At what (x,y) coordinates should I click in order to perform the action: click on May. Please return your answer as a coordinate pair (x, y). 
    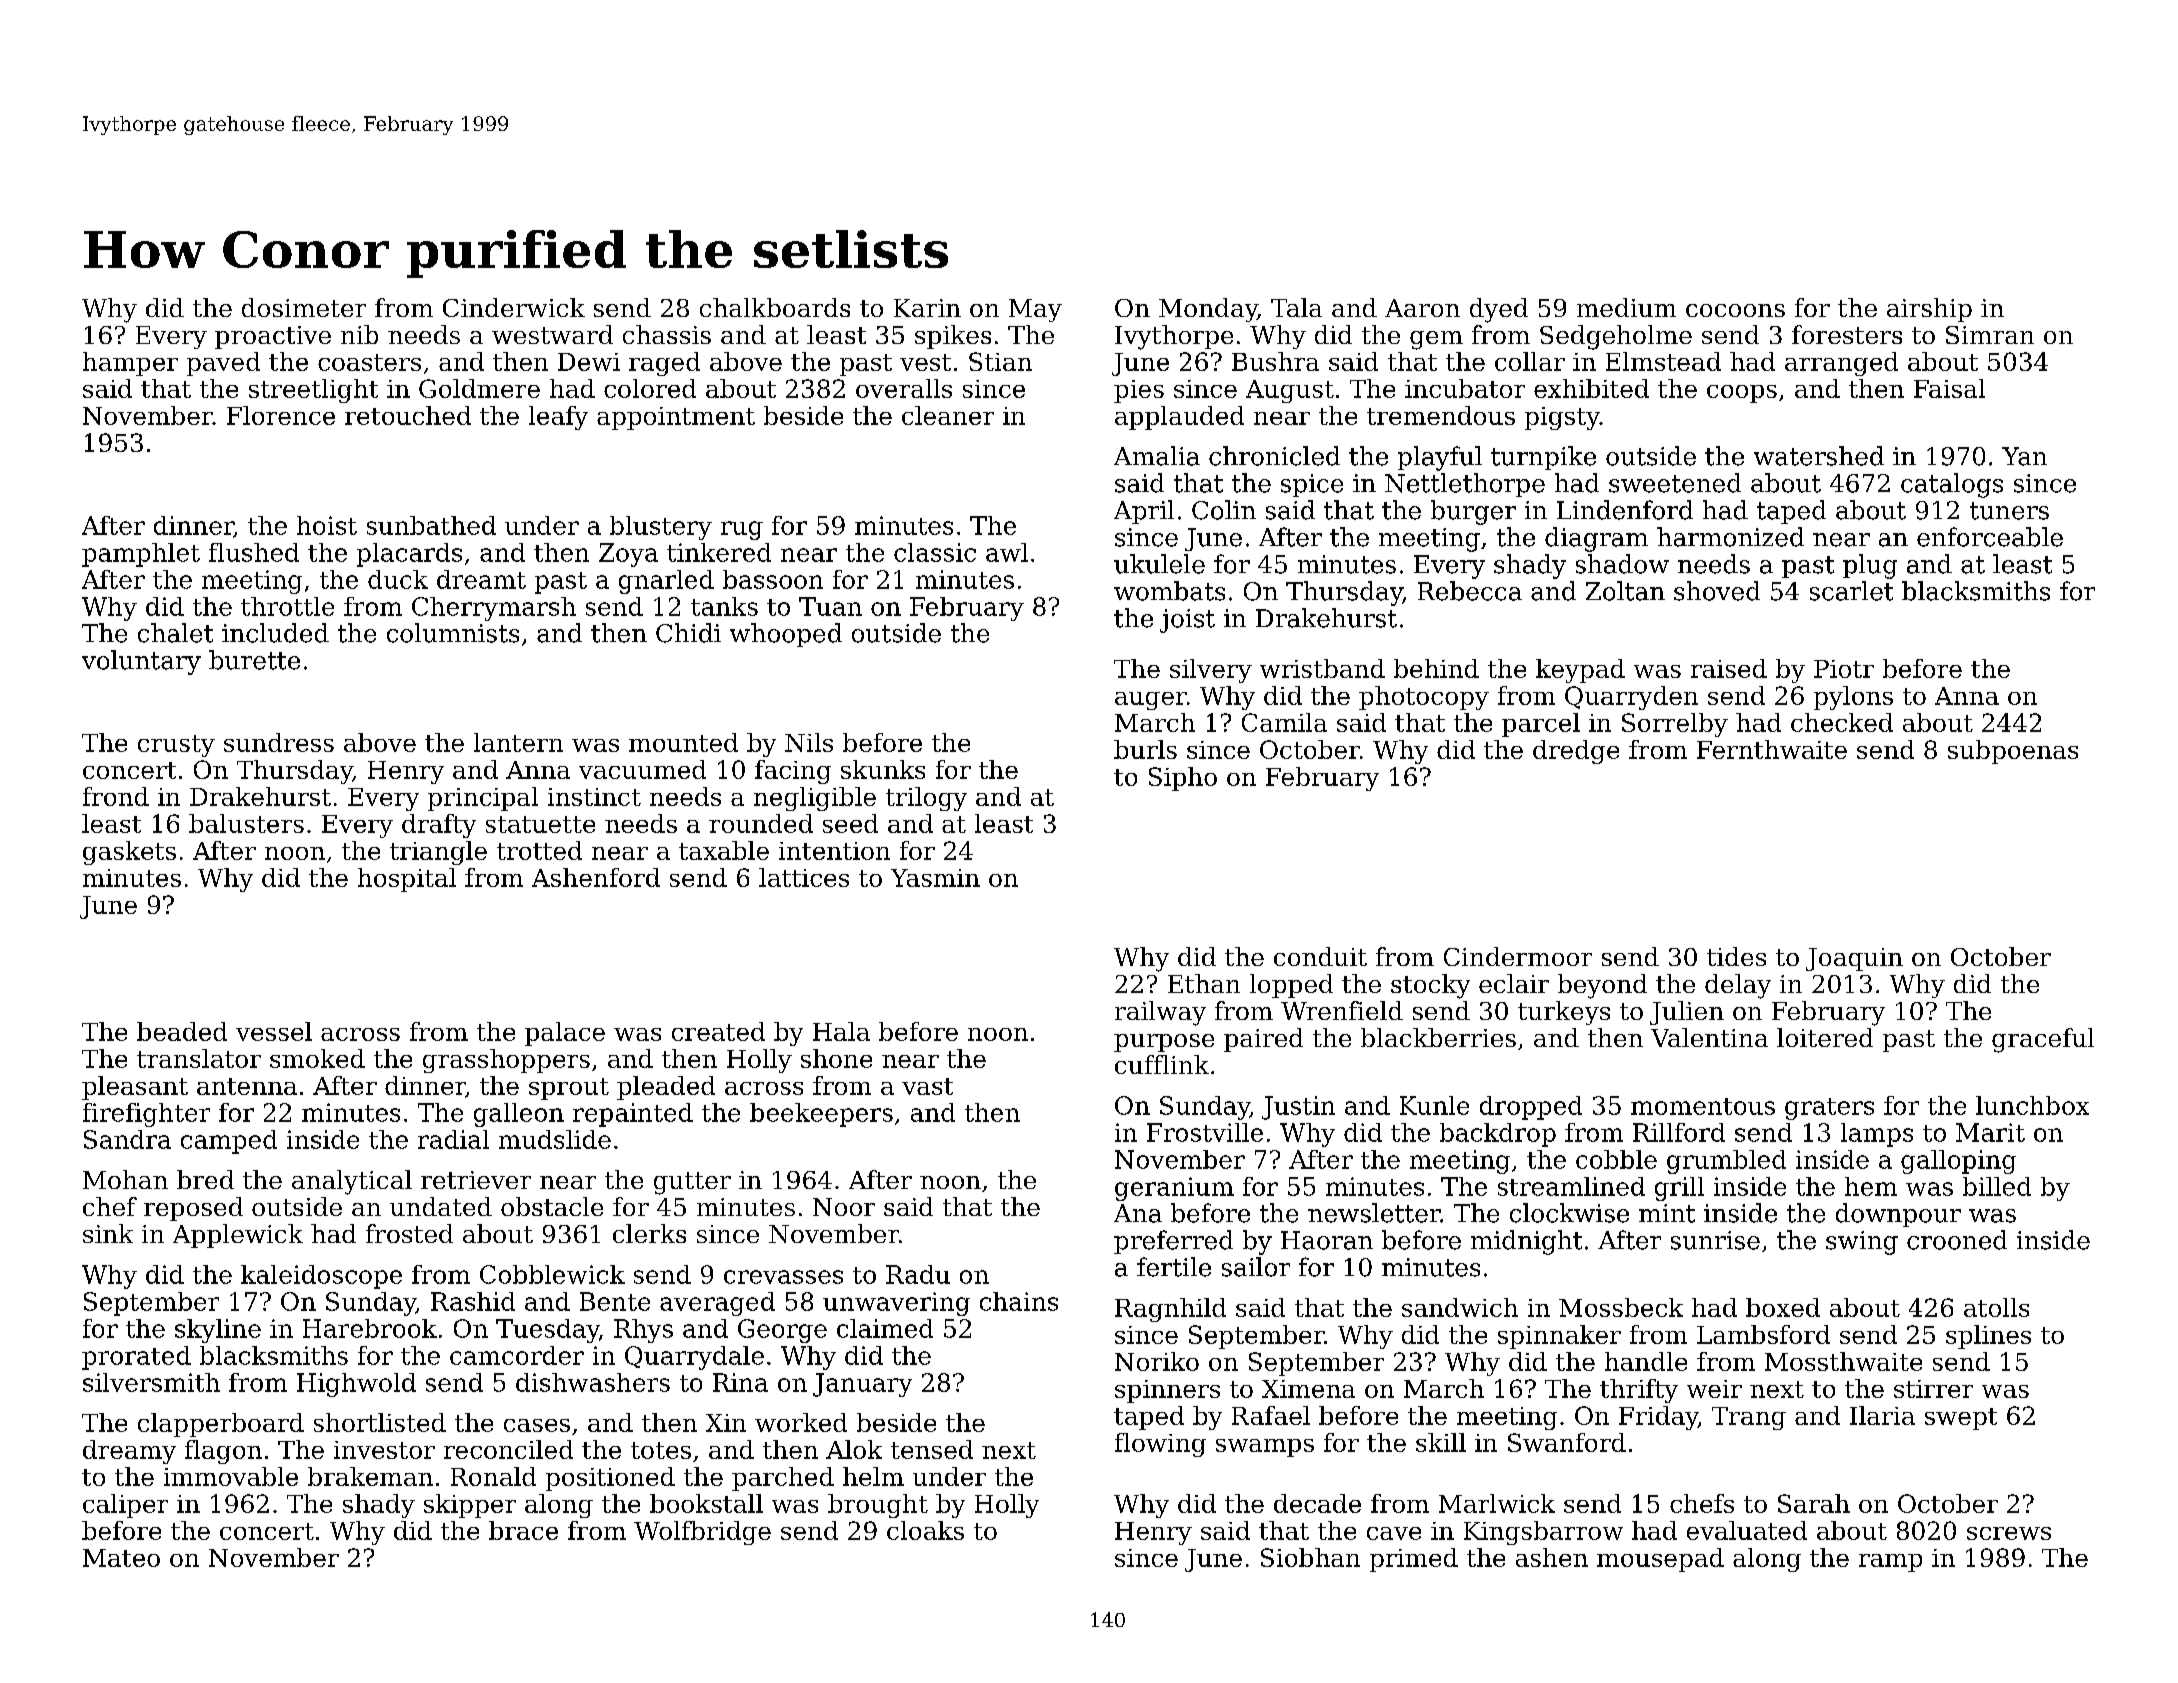
    Looking at the image, I should click on (1035, 310).
